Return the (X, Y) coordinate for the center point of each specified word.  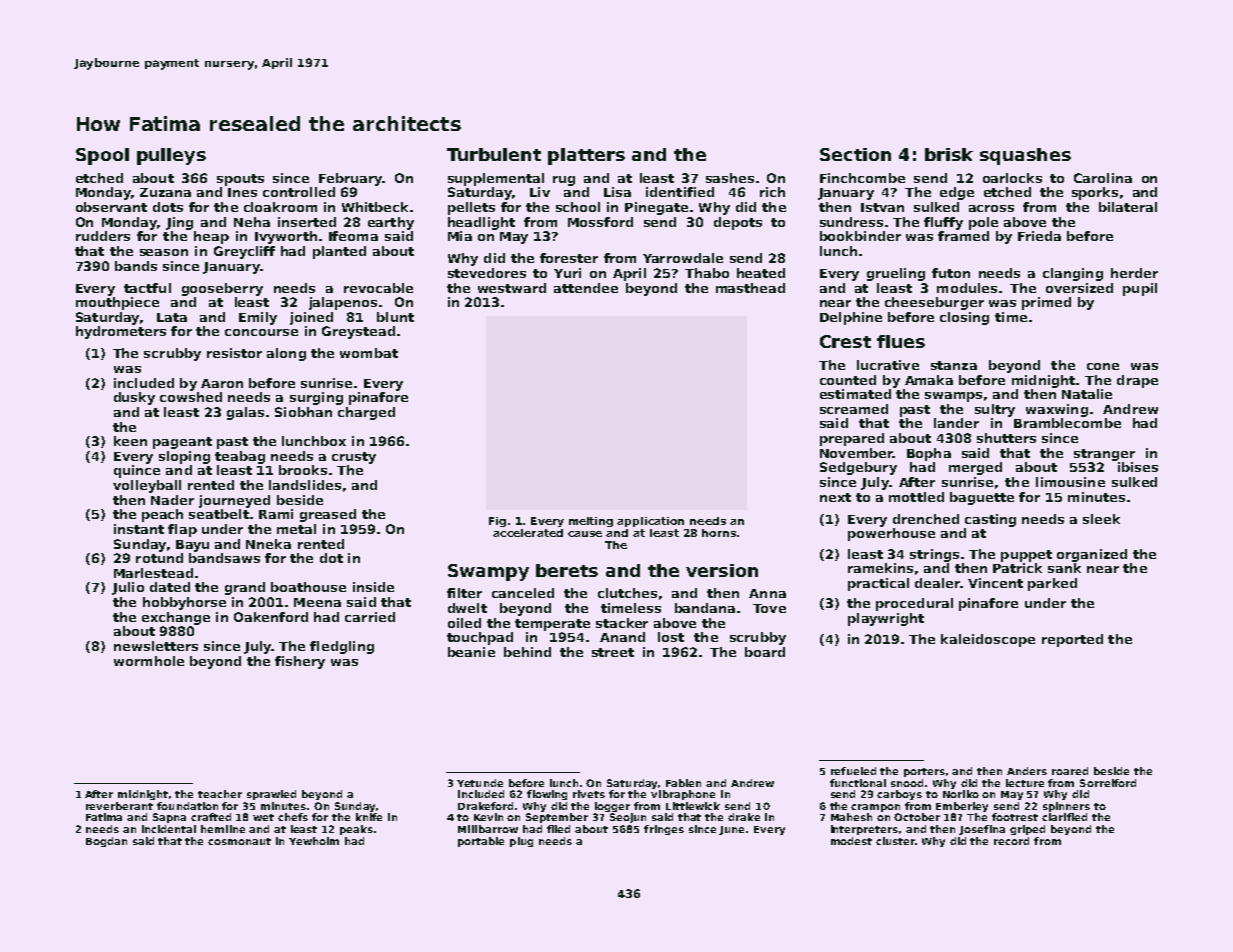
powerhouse (891, 534)
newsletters (156, 646)
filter (464, 593)
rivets (589, 794)
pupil (1140, 289)
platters (586, 156)
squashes (1025, 156)
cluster (895, 841)
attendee (586, 288)
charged (366, 413)
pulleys (171, 156)
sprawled (271, 795)
